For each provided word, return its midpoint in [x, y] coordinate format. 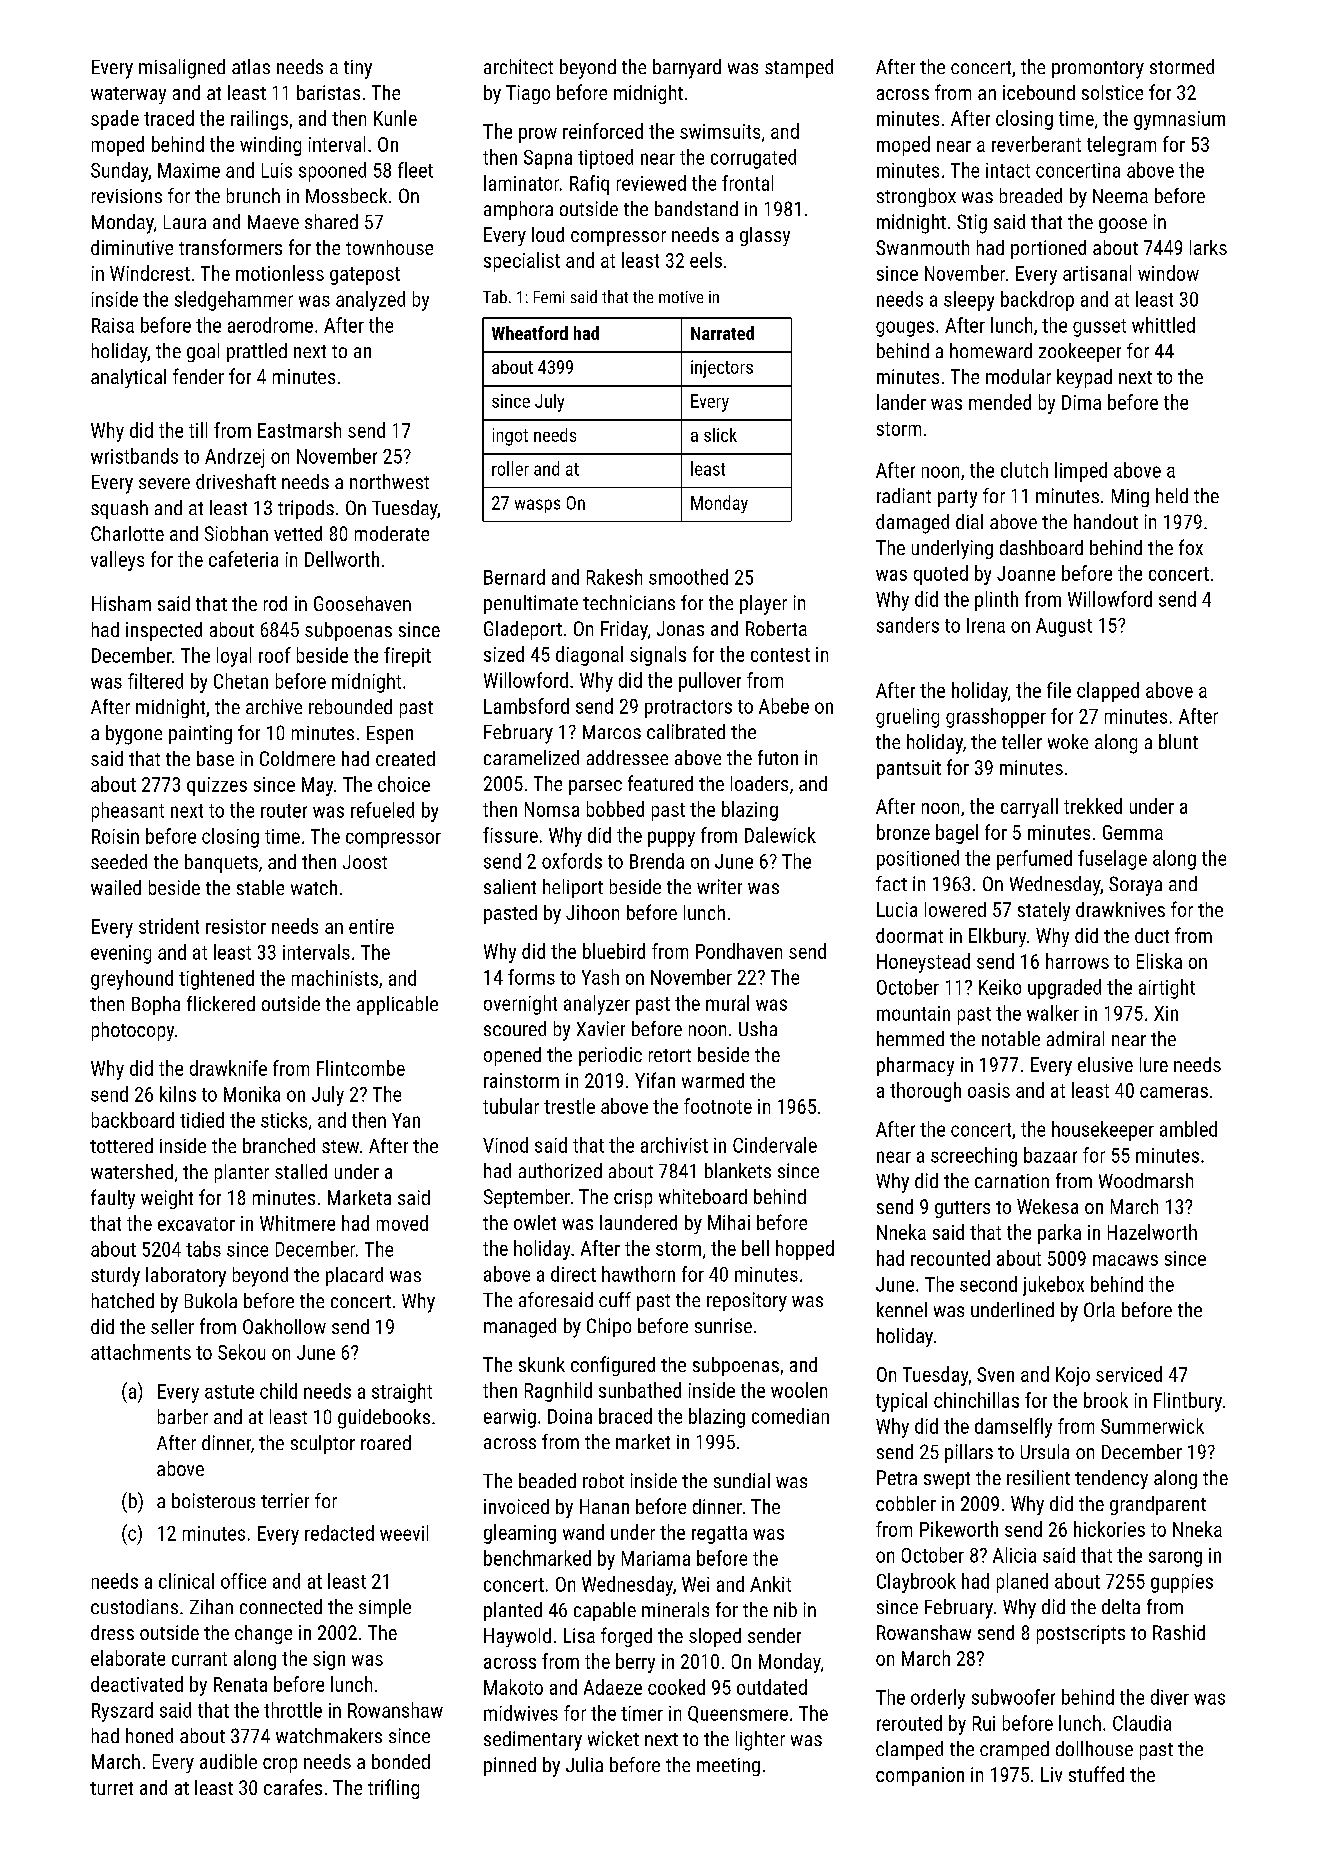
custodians [134, 1606]
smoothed [688, 577]
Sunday [119, 172]
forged [626, 1637]
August [1064, 627]
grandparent [1158, 1505]
